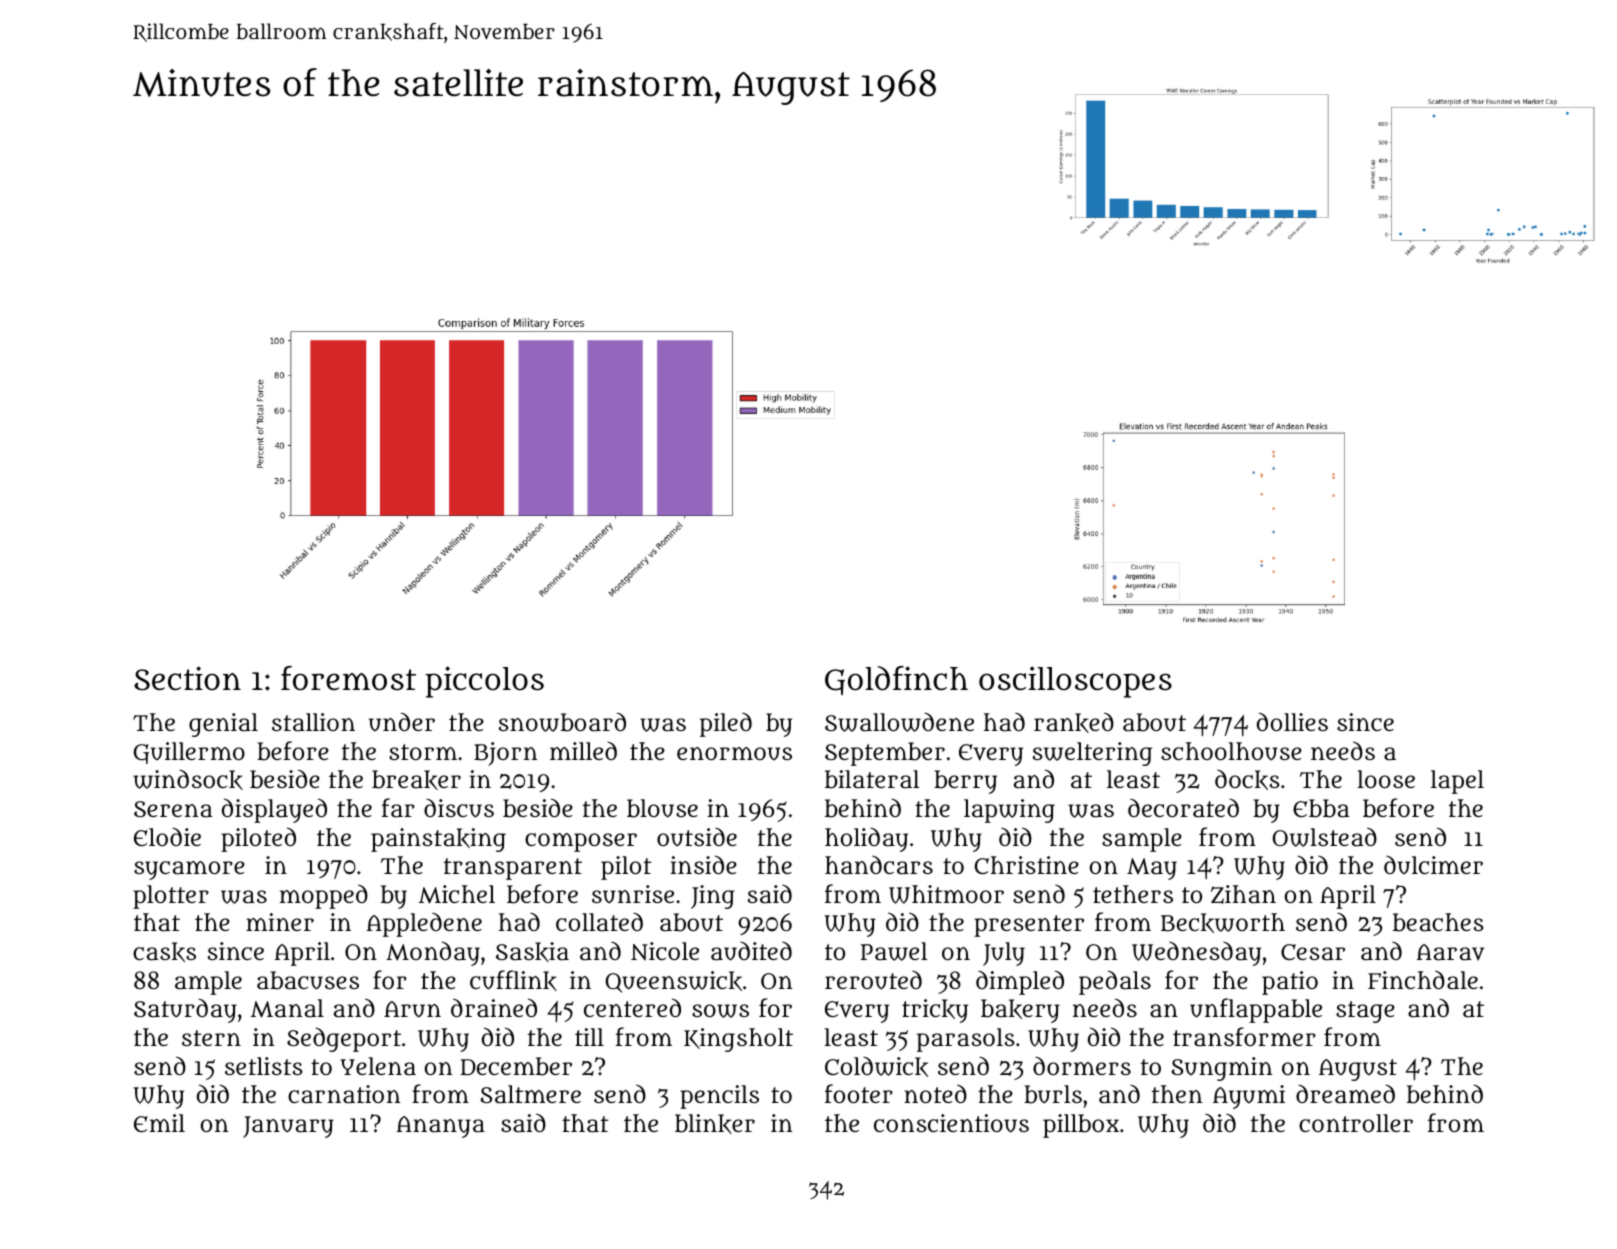 The width and height of the screenshot is (1617, 1249). I want to click on genial, so click(223, 725).
